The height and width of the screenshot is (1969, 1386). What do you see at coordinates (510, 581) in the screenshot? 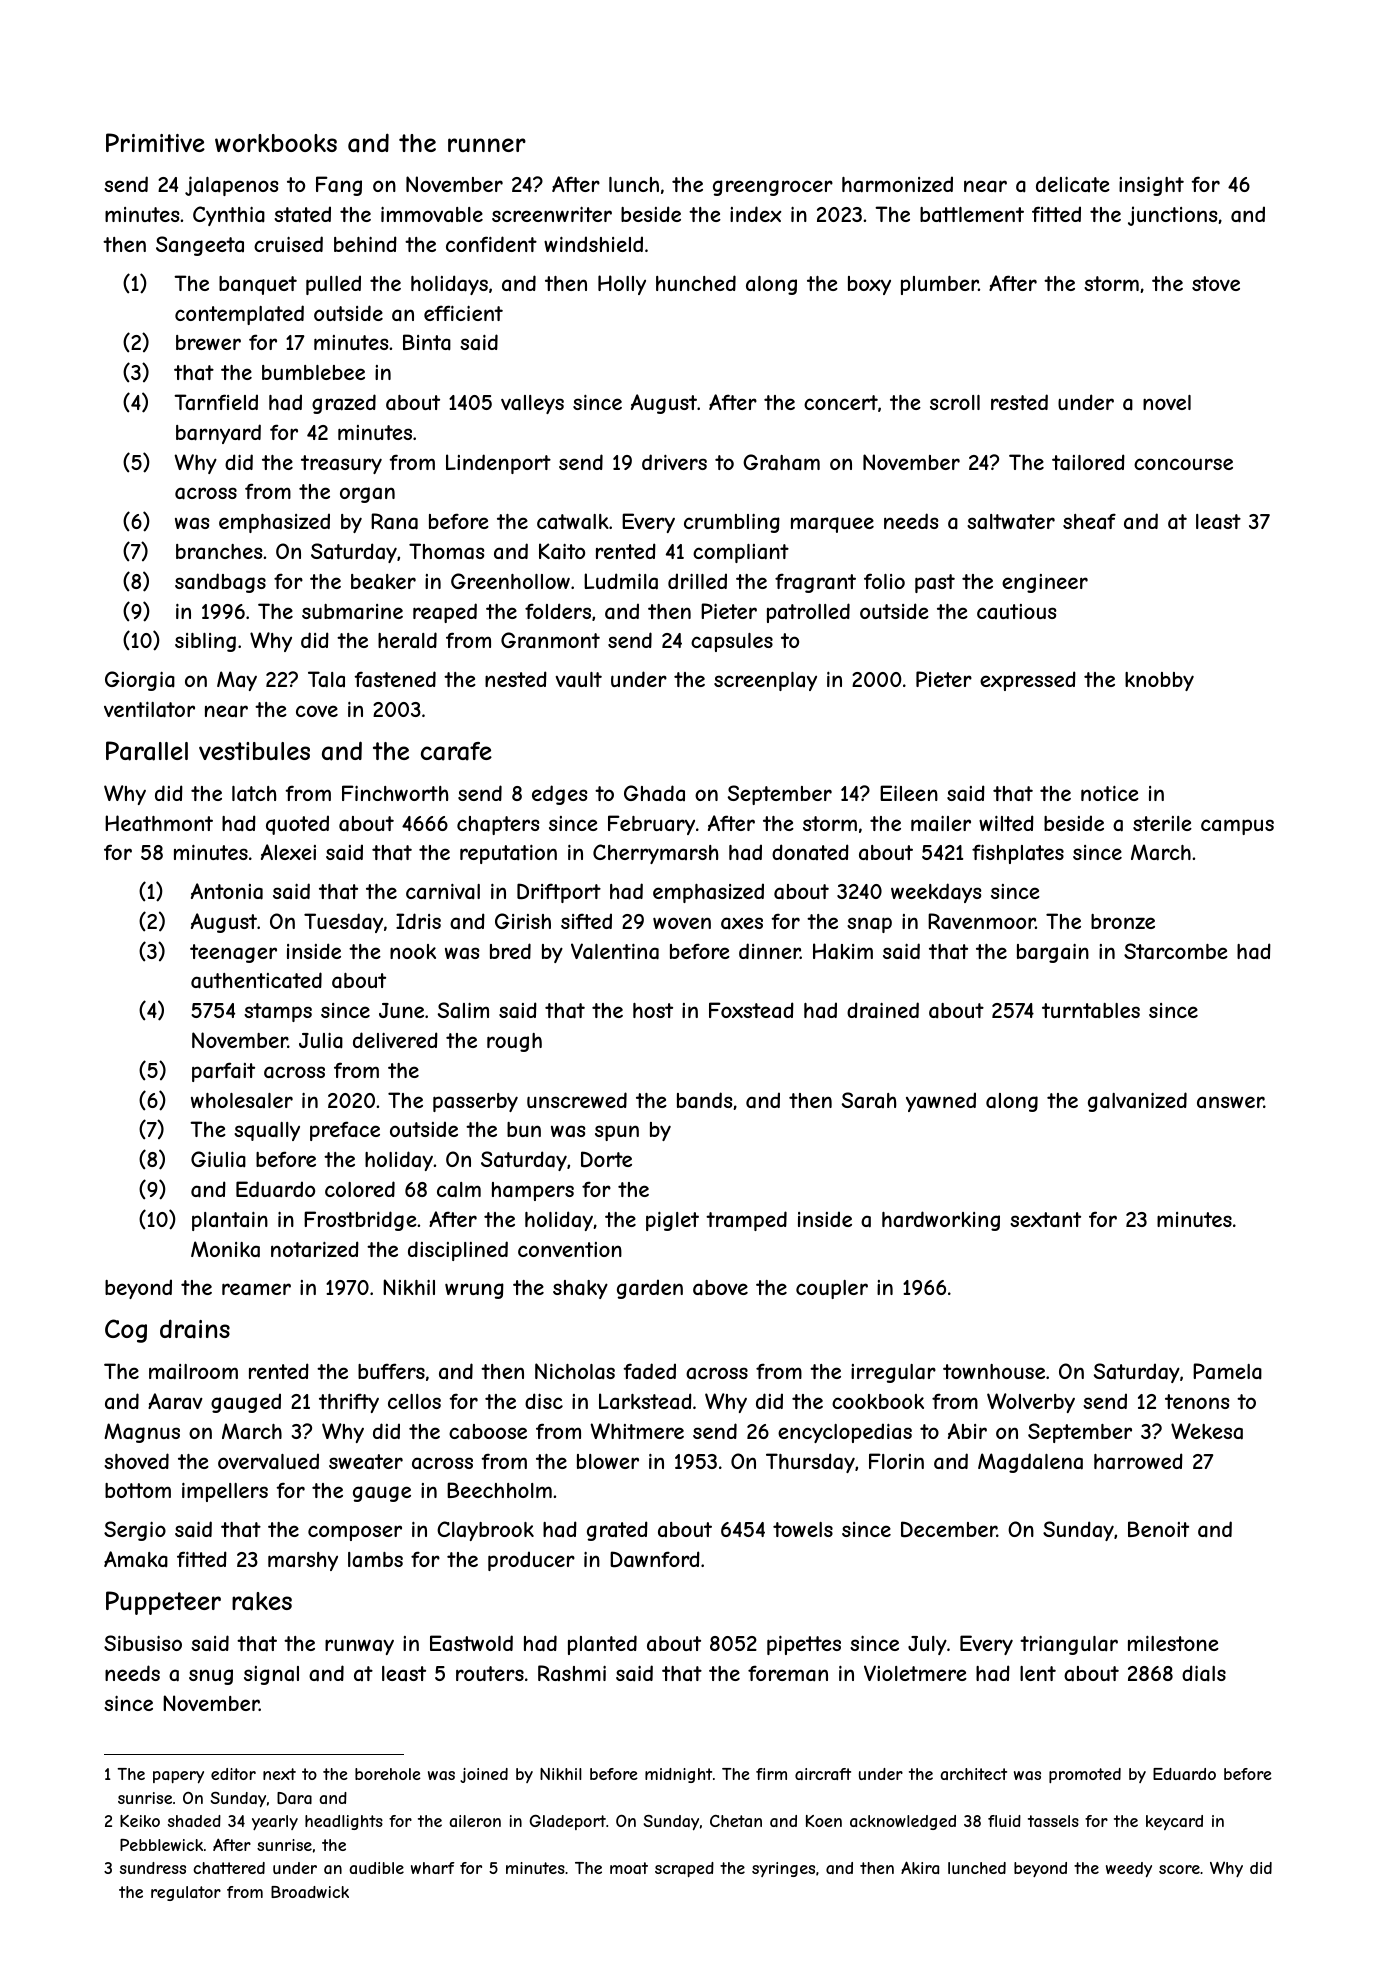
I see `Greenhollow` at bounding box center [510, 581].
